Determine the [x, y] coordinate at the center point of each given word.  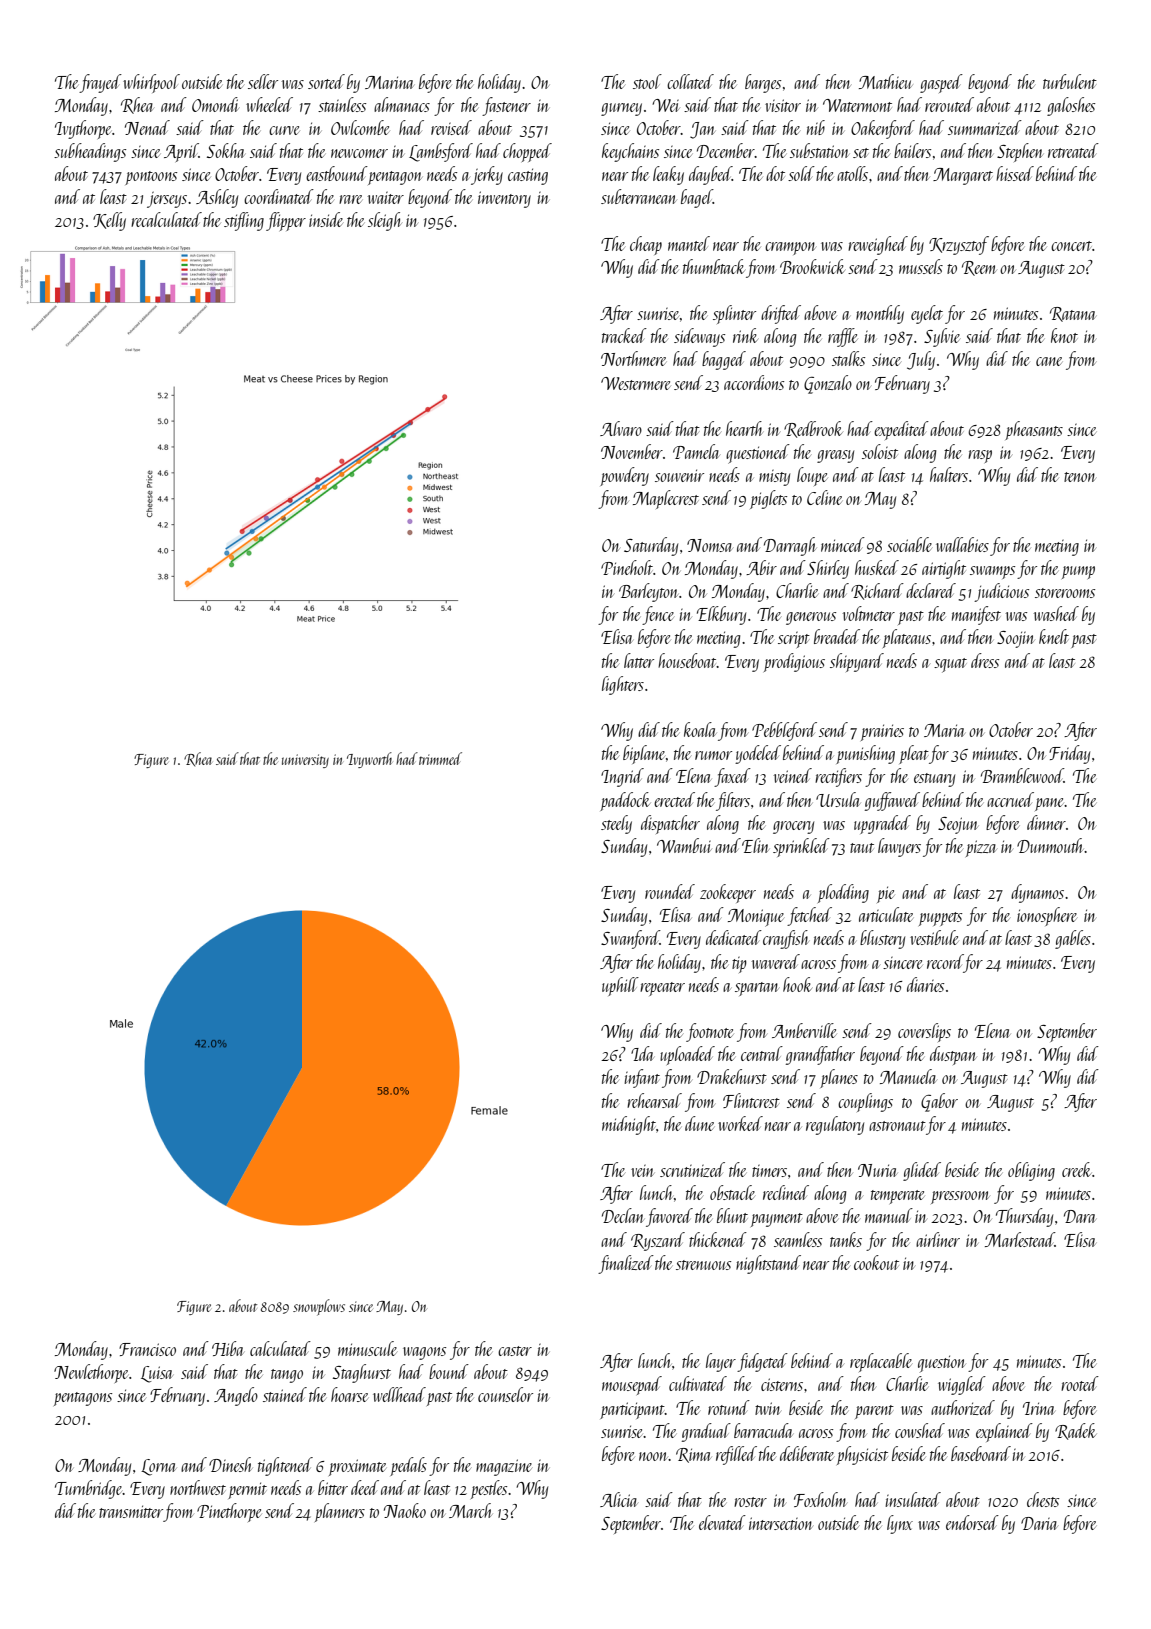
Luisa [156, 1374]
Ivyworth [369, 760]
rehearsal [654, 1100]
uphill [620, 986]
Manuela [908, 1076]
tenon [1080, 477]
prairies [882, 732]
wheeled [269, 104]
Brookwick [812, 266]
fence [658, 615]
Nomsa [710, 545]
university [305, 761]
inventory [504, 199]
